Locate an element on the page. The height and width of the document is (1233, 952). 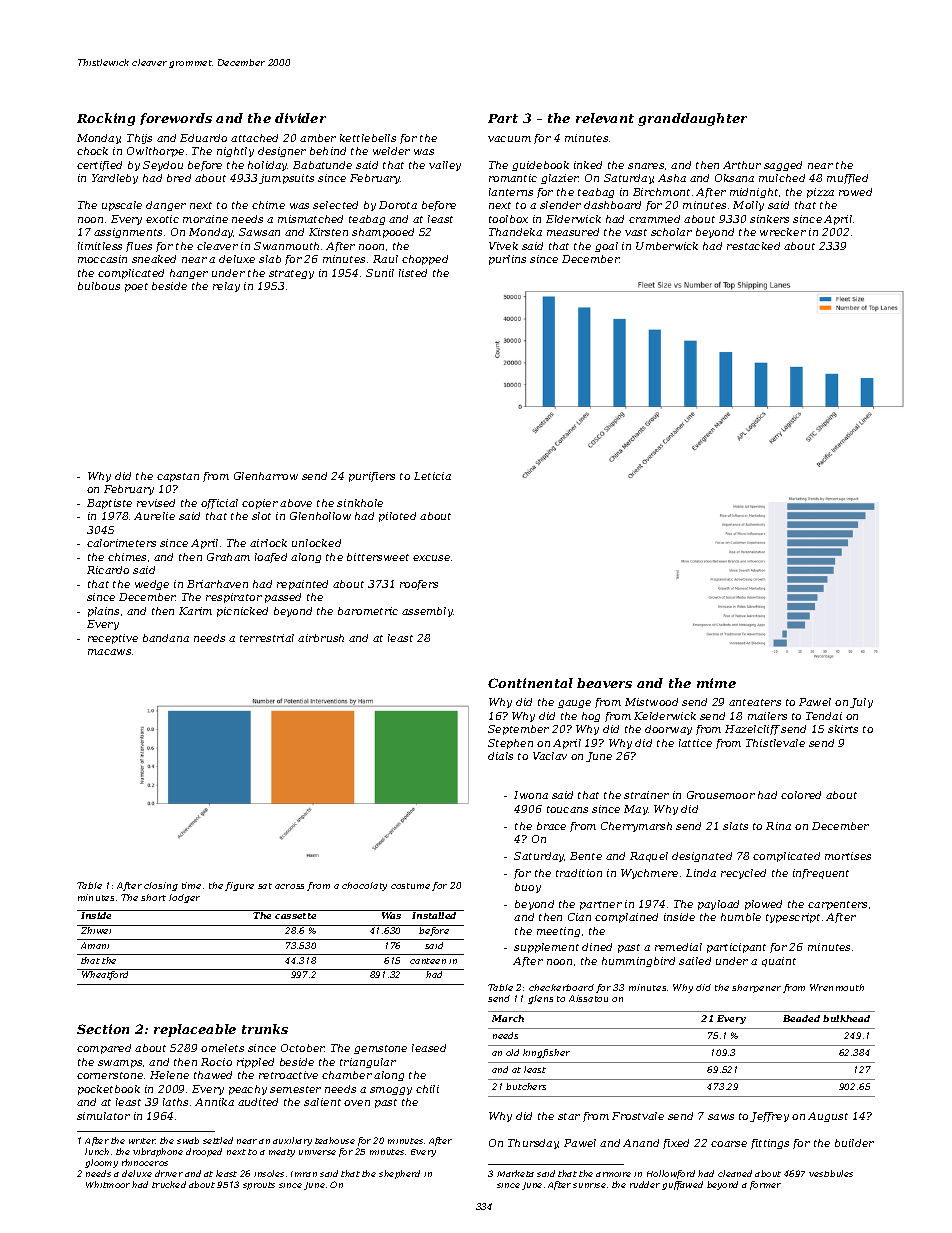
Wrenmouth is located at coordinates (837, 987).
